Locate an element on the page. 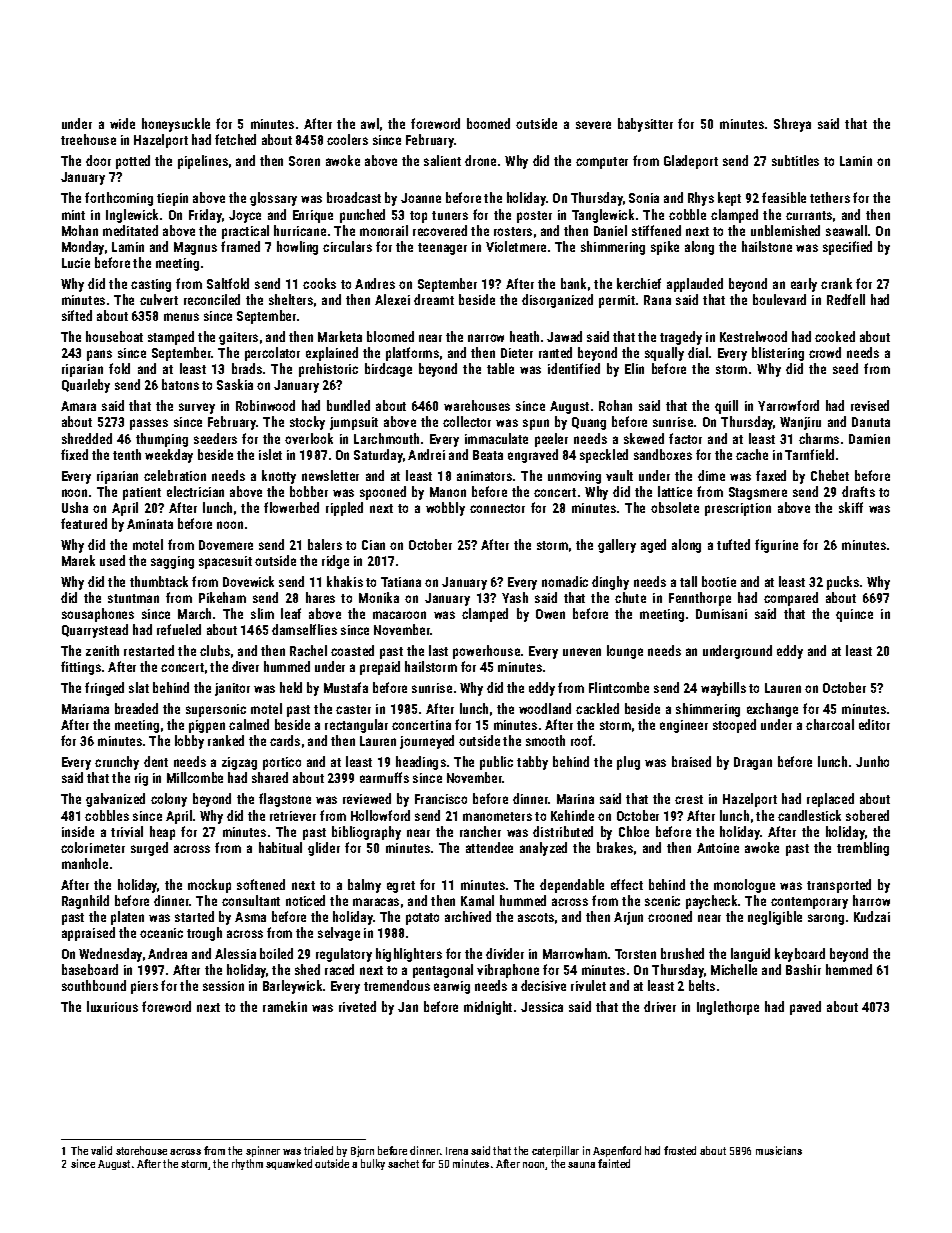 The width and height of the document is (952, 1233). replaced is located at coordinates (830, 800).
